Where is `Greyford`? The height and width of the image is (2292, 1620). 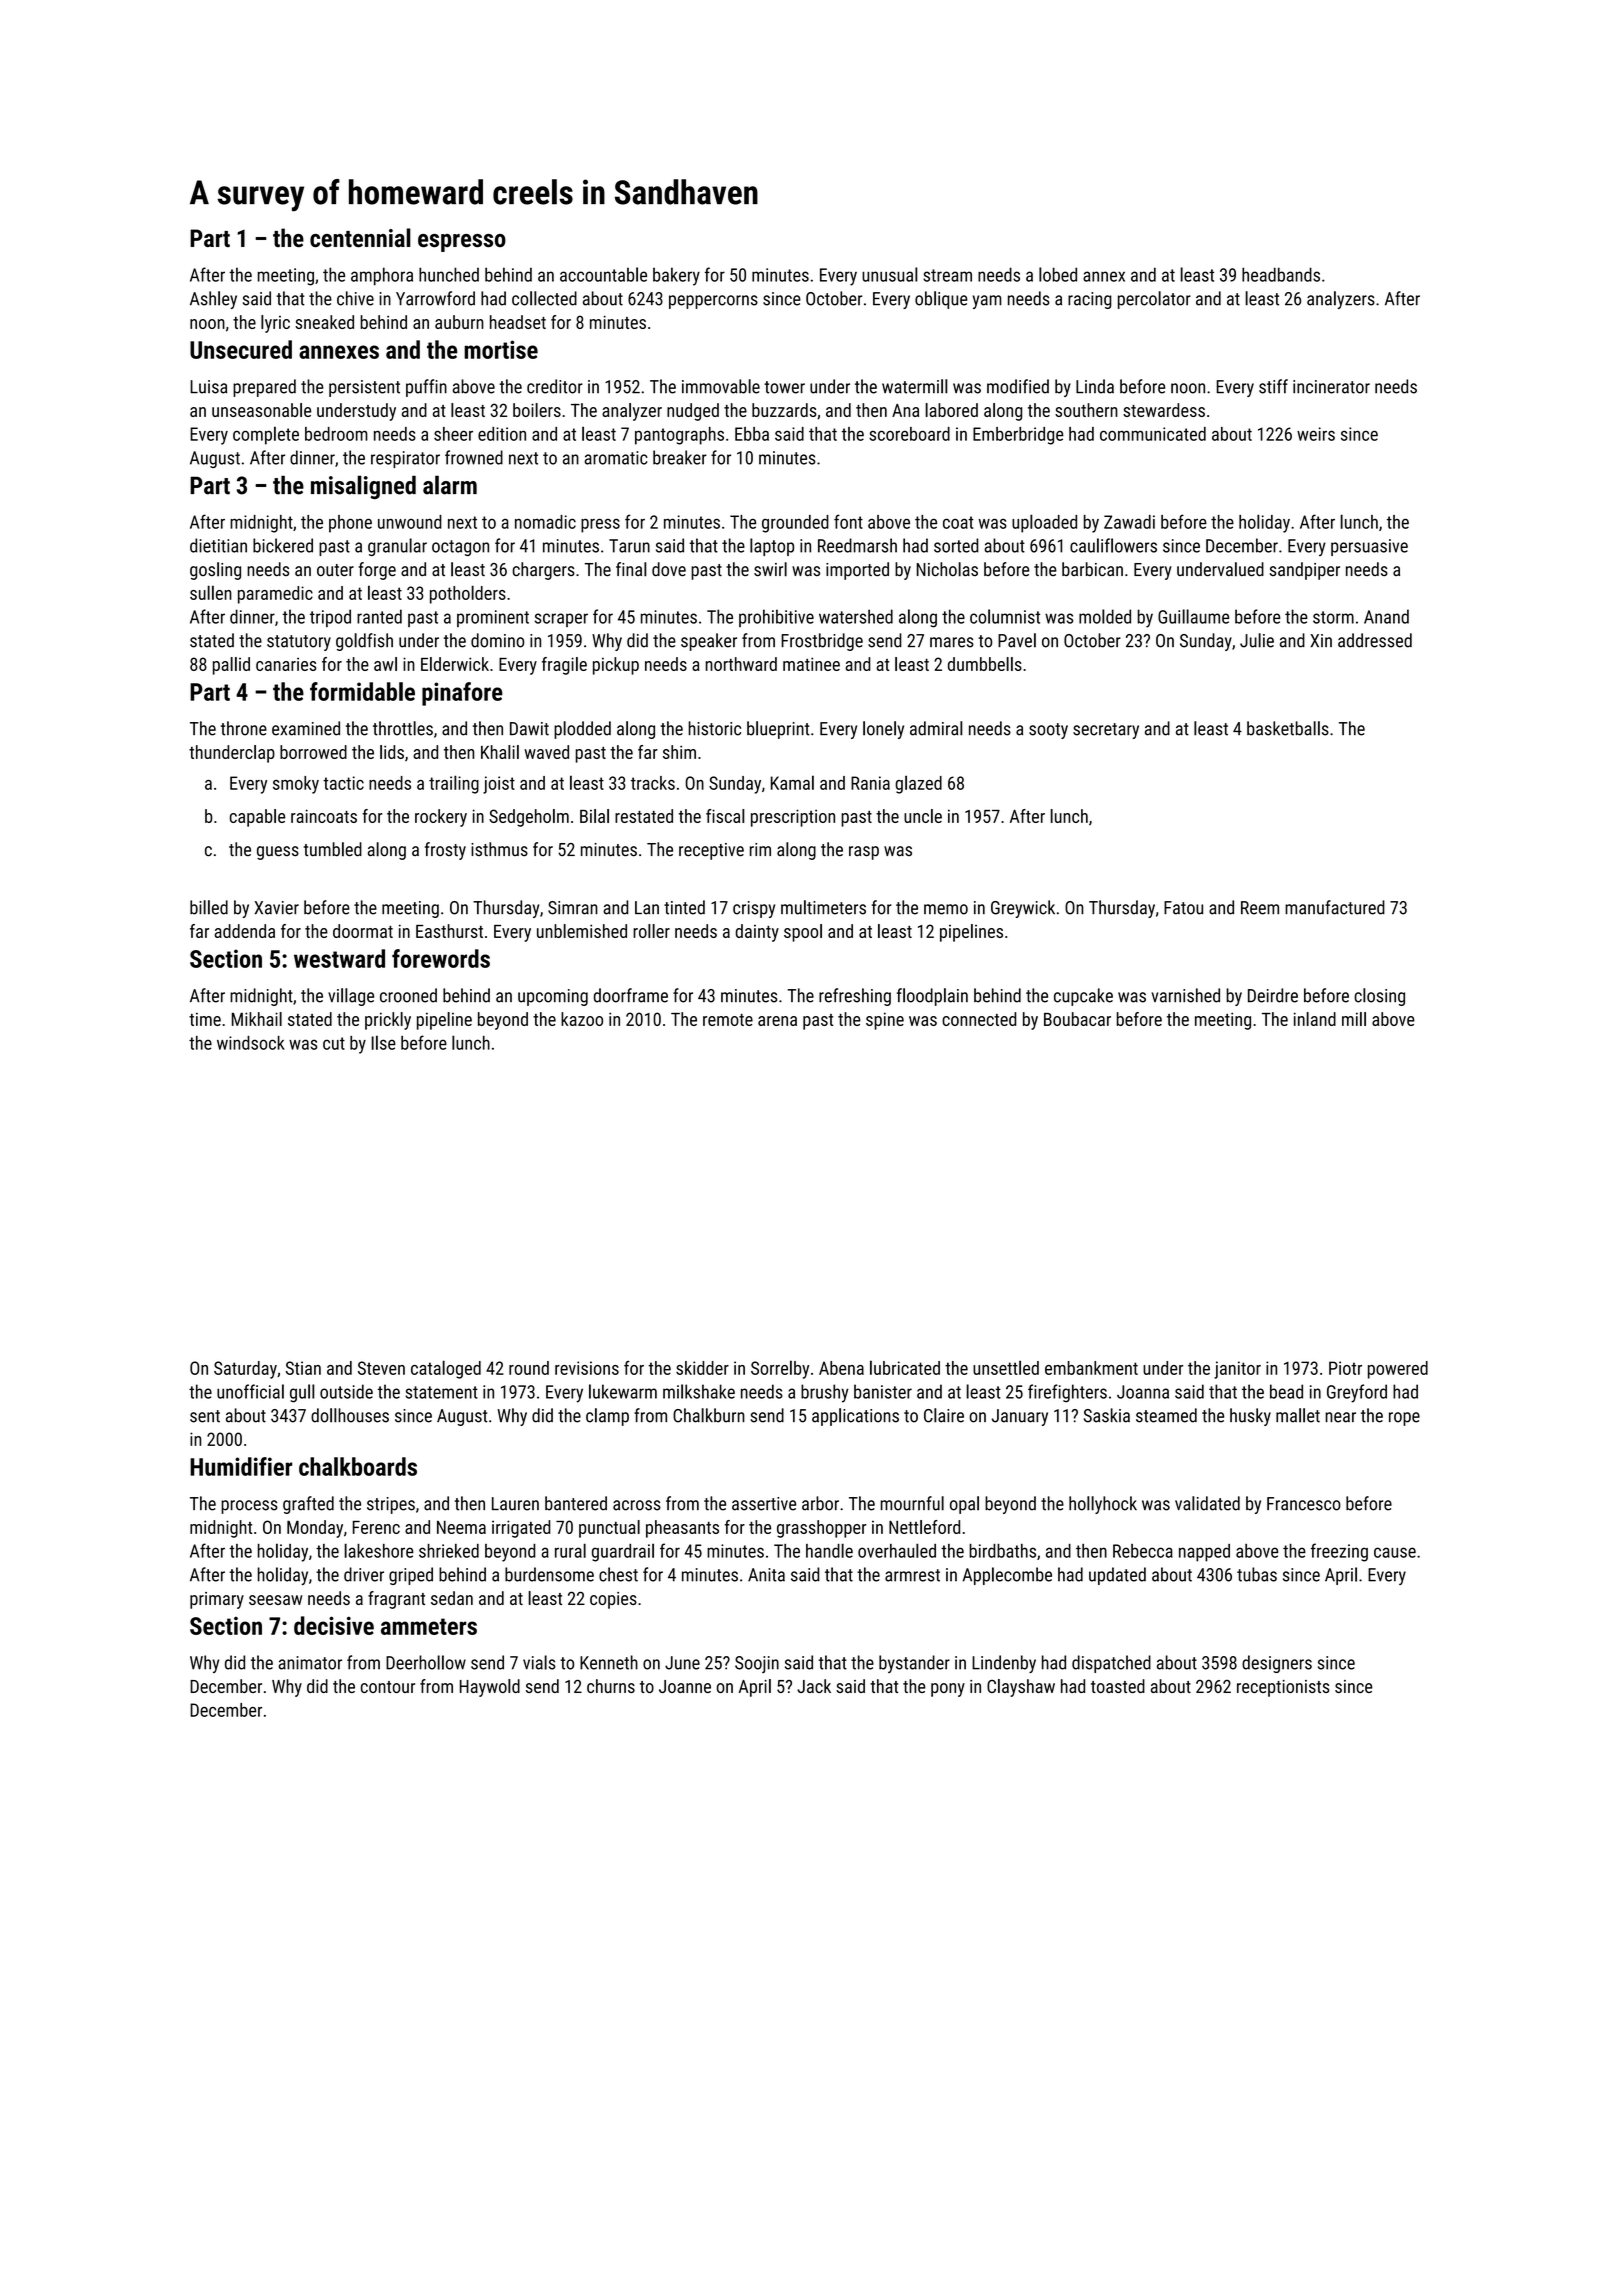
Greyford is located at coordinates (1357, 1393).
